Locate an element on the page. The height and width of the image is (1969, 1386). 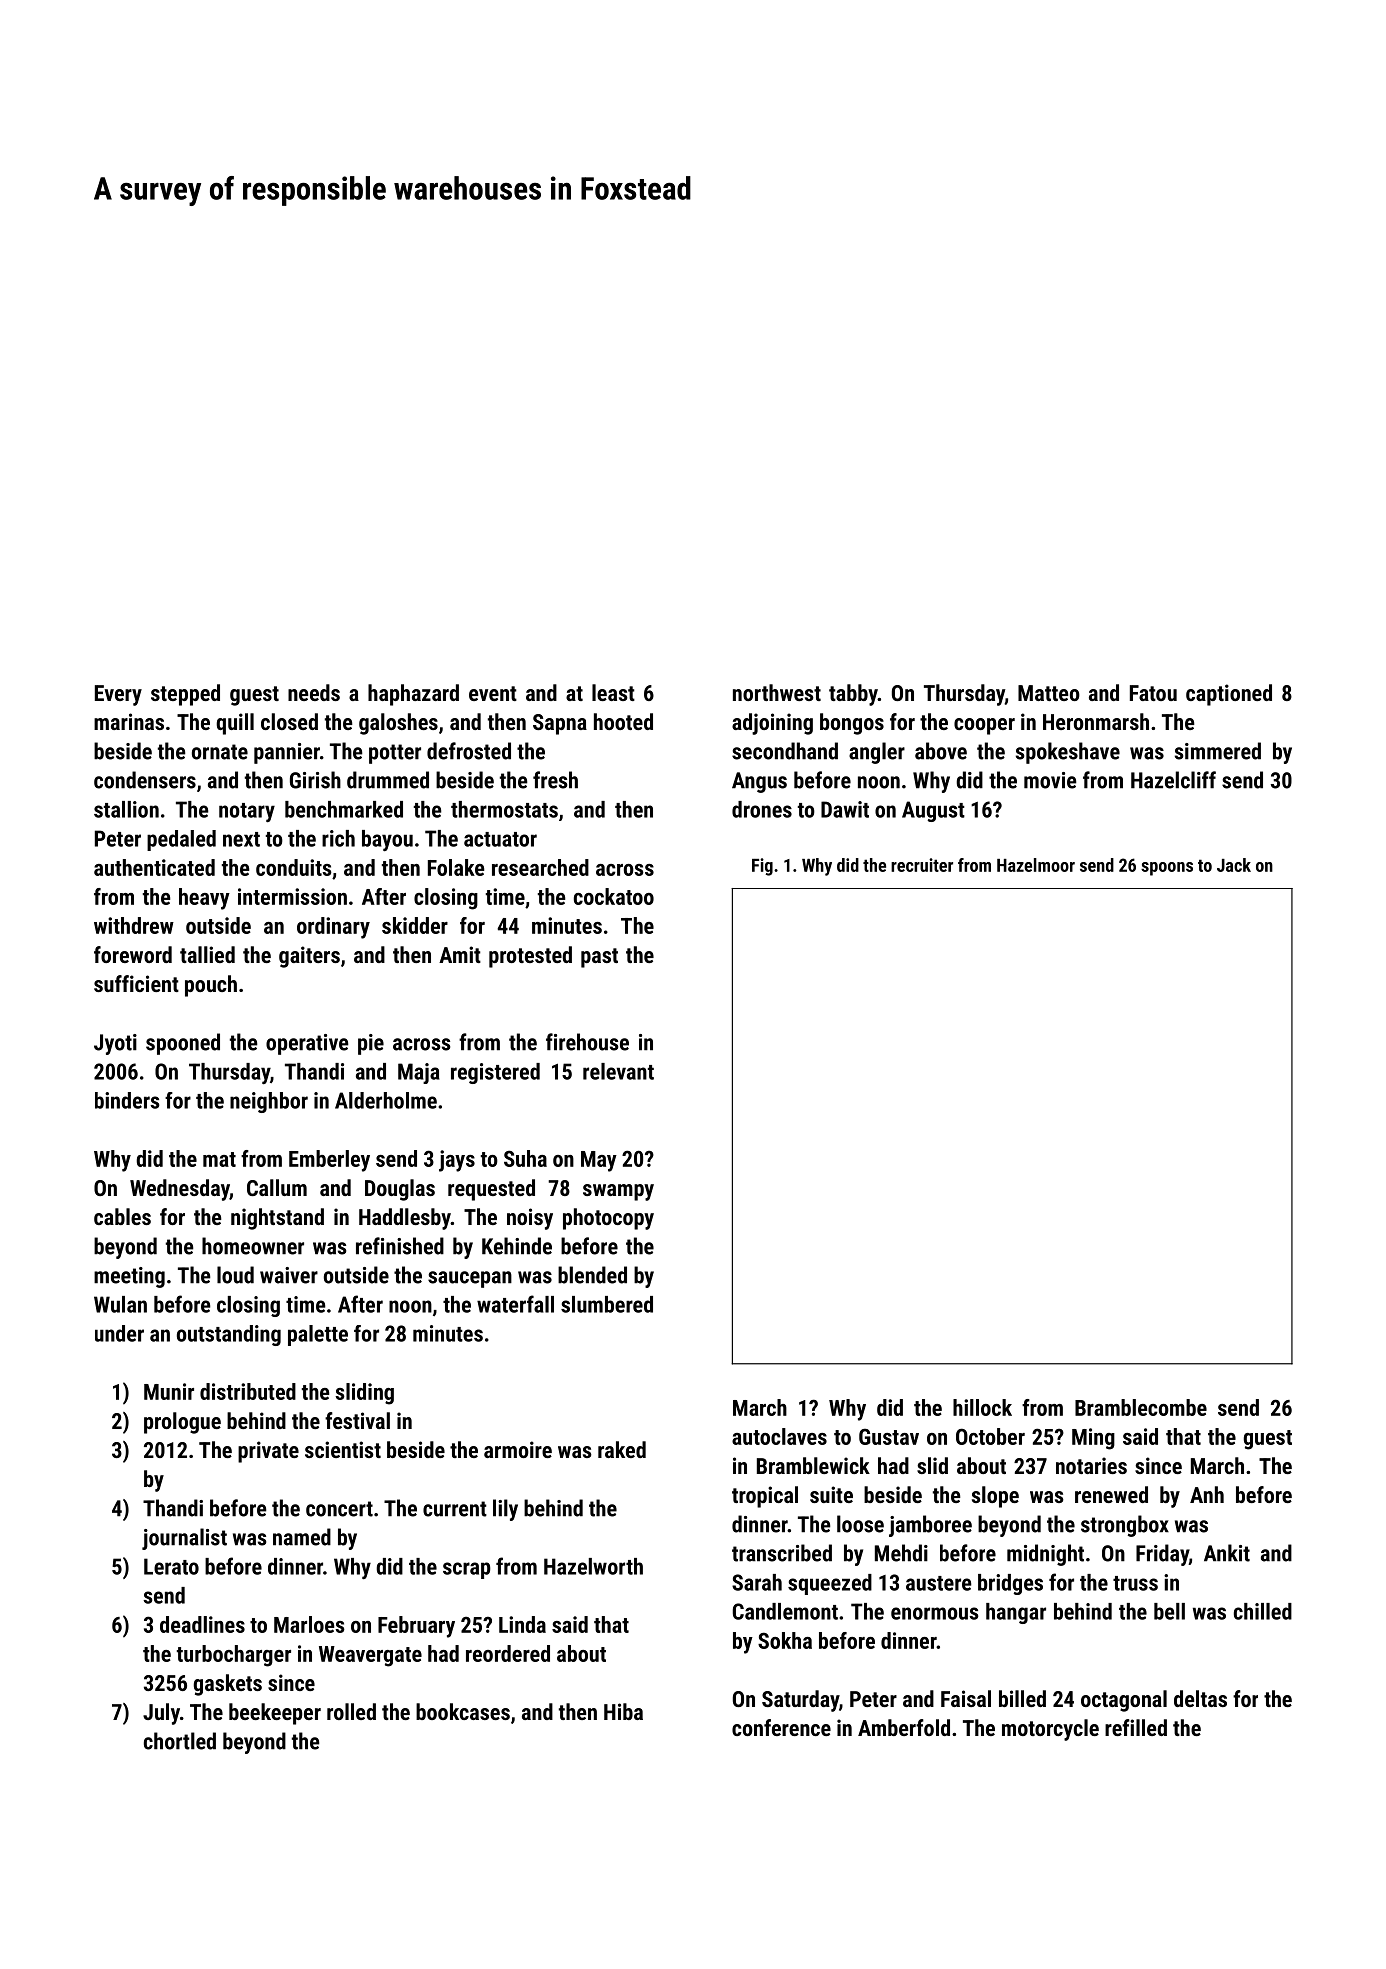
relevant is located at coordinates (618, 1071).
